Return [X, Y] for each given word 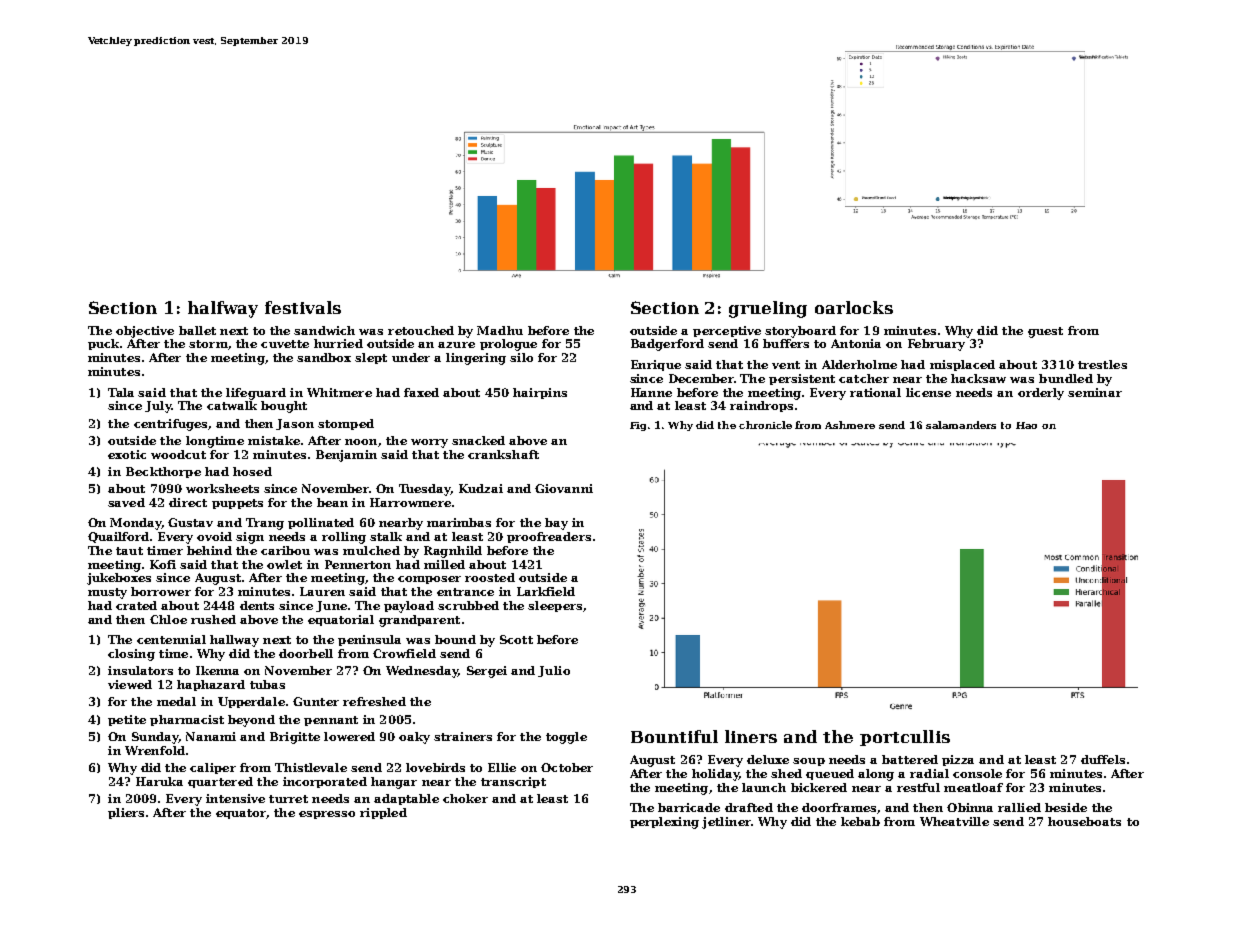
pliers [126, 813]
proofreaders [549, 537]
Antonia [856, 343]
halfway [223, 309]
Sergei [487, 672]
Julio [554, 671]
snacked [478, 440]
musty [107, 593]
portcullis [905, 738]
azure [456, 345]
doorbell [306, 653]
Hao [1026, 425]
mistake [274, 440]
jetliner [726, 823]
